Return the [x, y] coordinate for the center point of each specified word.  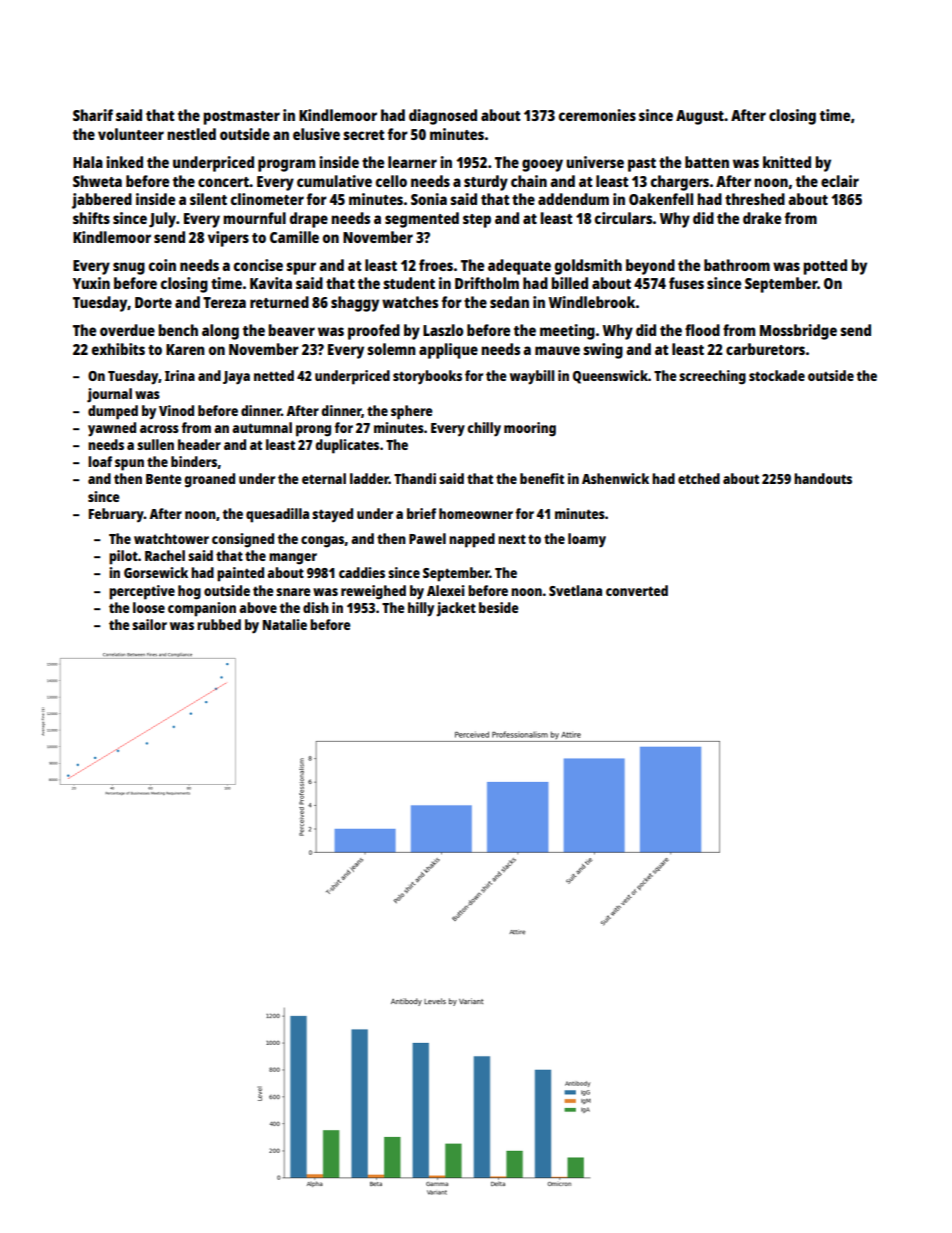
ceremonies [597, 115]
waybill [532, 377]
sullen [155, 444]
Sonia [429, 199]
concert [223, 182]
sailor [149, 624]
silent [208, 199]
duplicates [347, 446]
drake [762, 218]
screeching [712, 377]
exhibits [118, 349]
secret [364, 135]
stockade [777, 375]
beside [499, 607]
